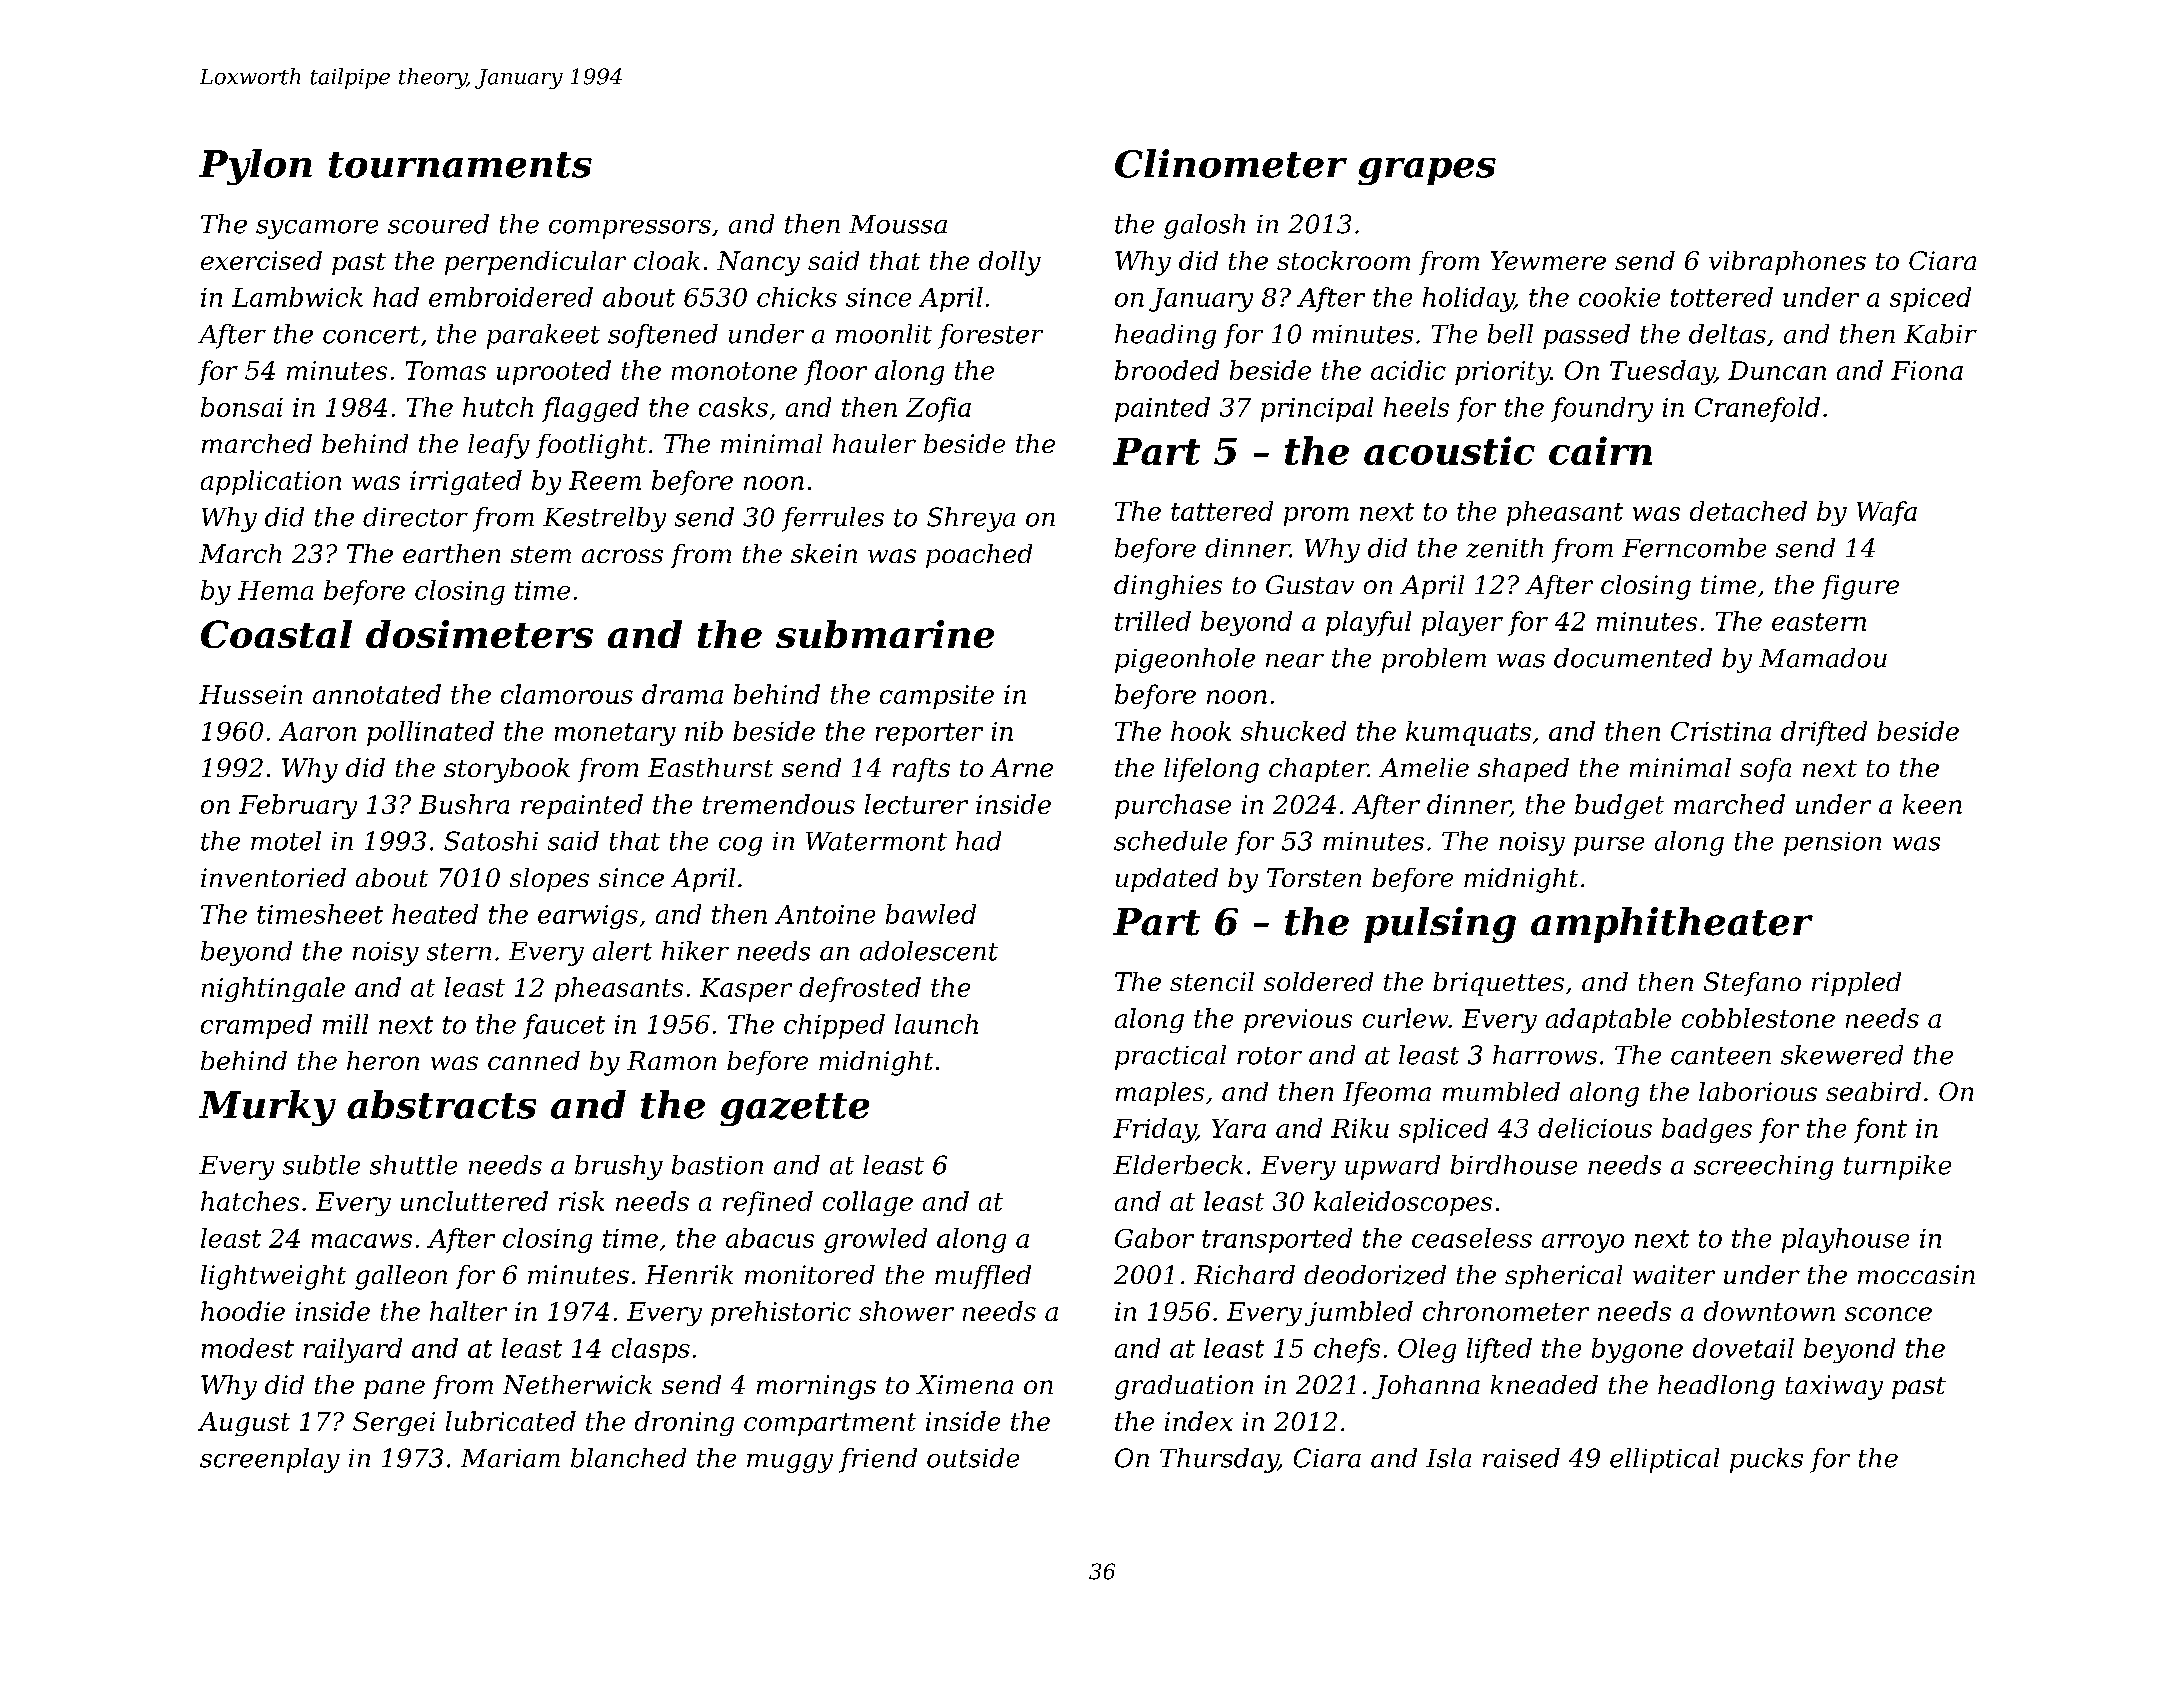 The image size is (2178, 1683). What do you see at coordinates (1468, 733) in the document?
I see `kumquats` at bounding box center [1468, 733].
